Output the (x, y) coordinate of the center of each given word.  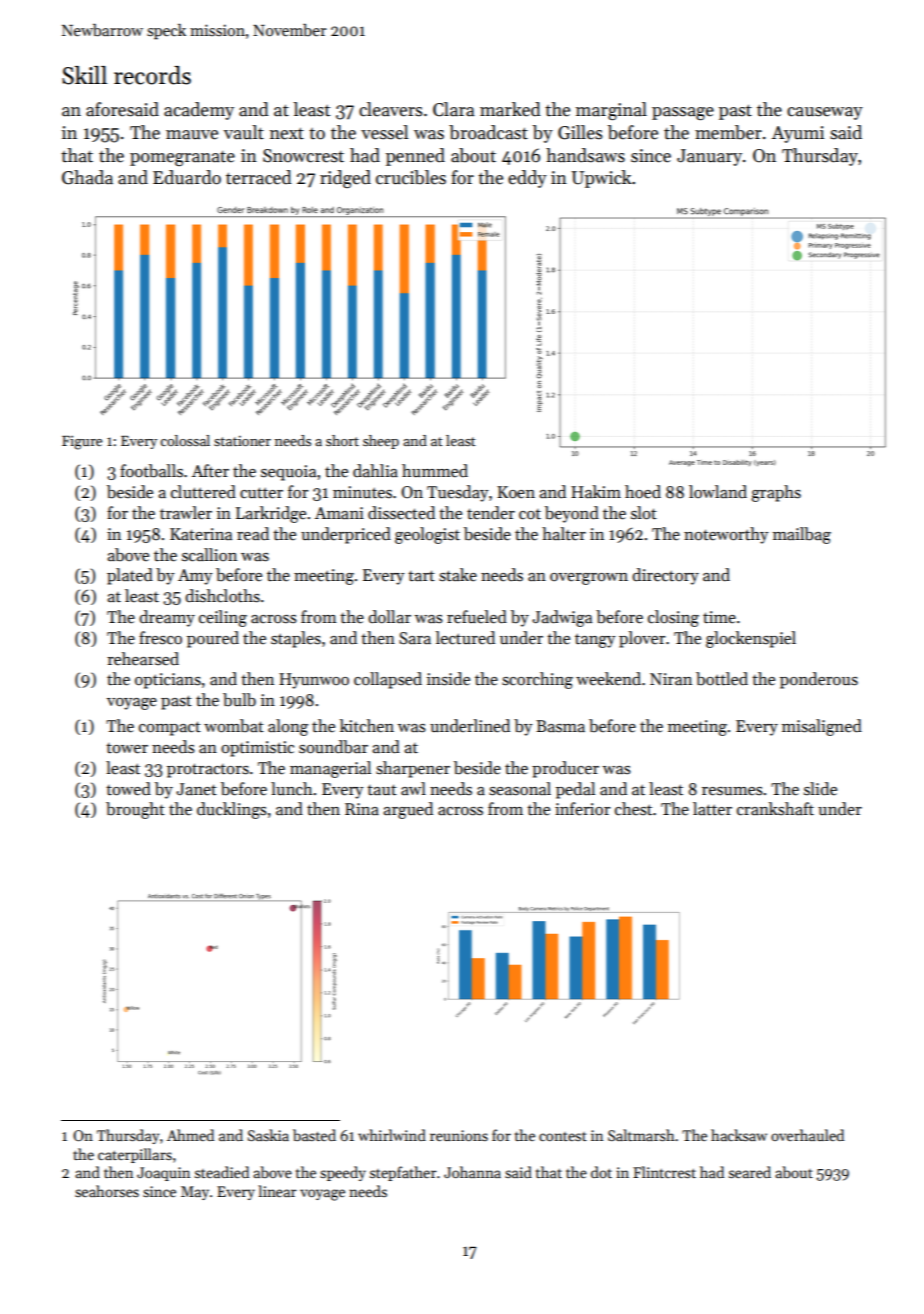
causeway (825, 113)
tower (127, 748)
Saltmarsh (641, 1135)
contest (563, 1136)
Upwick (601, 179)
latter (712, 809)
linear (277, 1191)
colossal (185, 440)
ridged (345, 179)
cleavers (390, 109)
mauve (192, 135)
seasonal (520, 789)
